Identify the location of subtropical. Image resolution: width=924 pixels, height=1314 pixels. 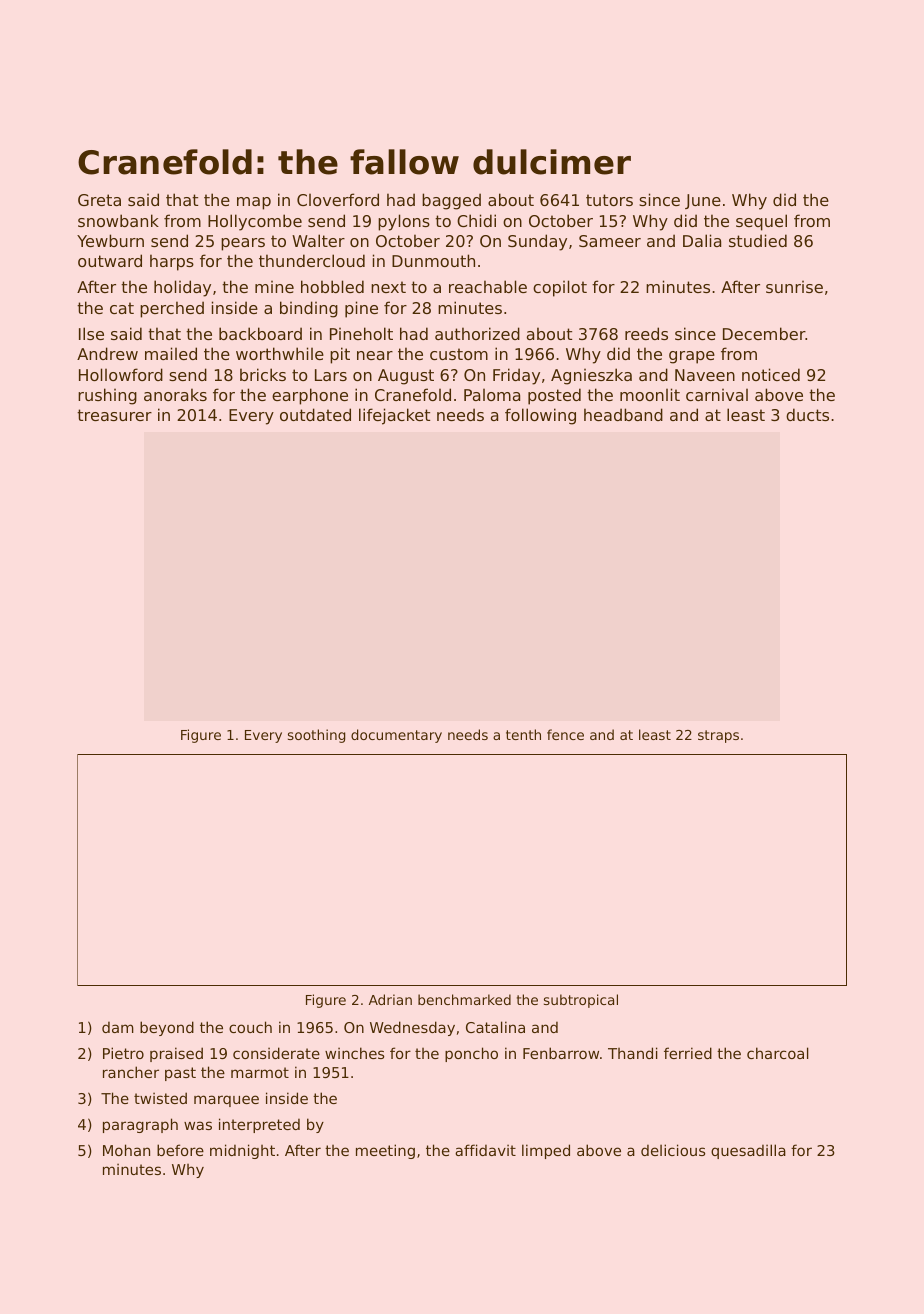
(581, 1001).
